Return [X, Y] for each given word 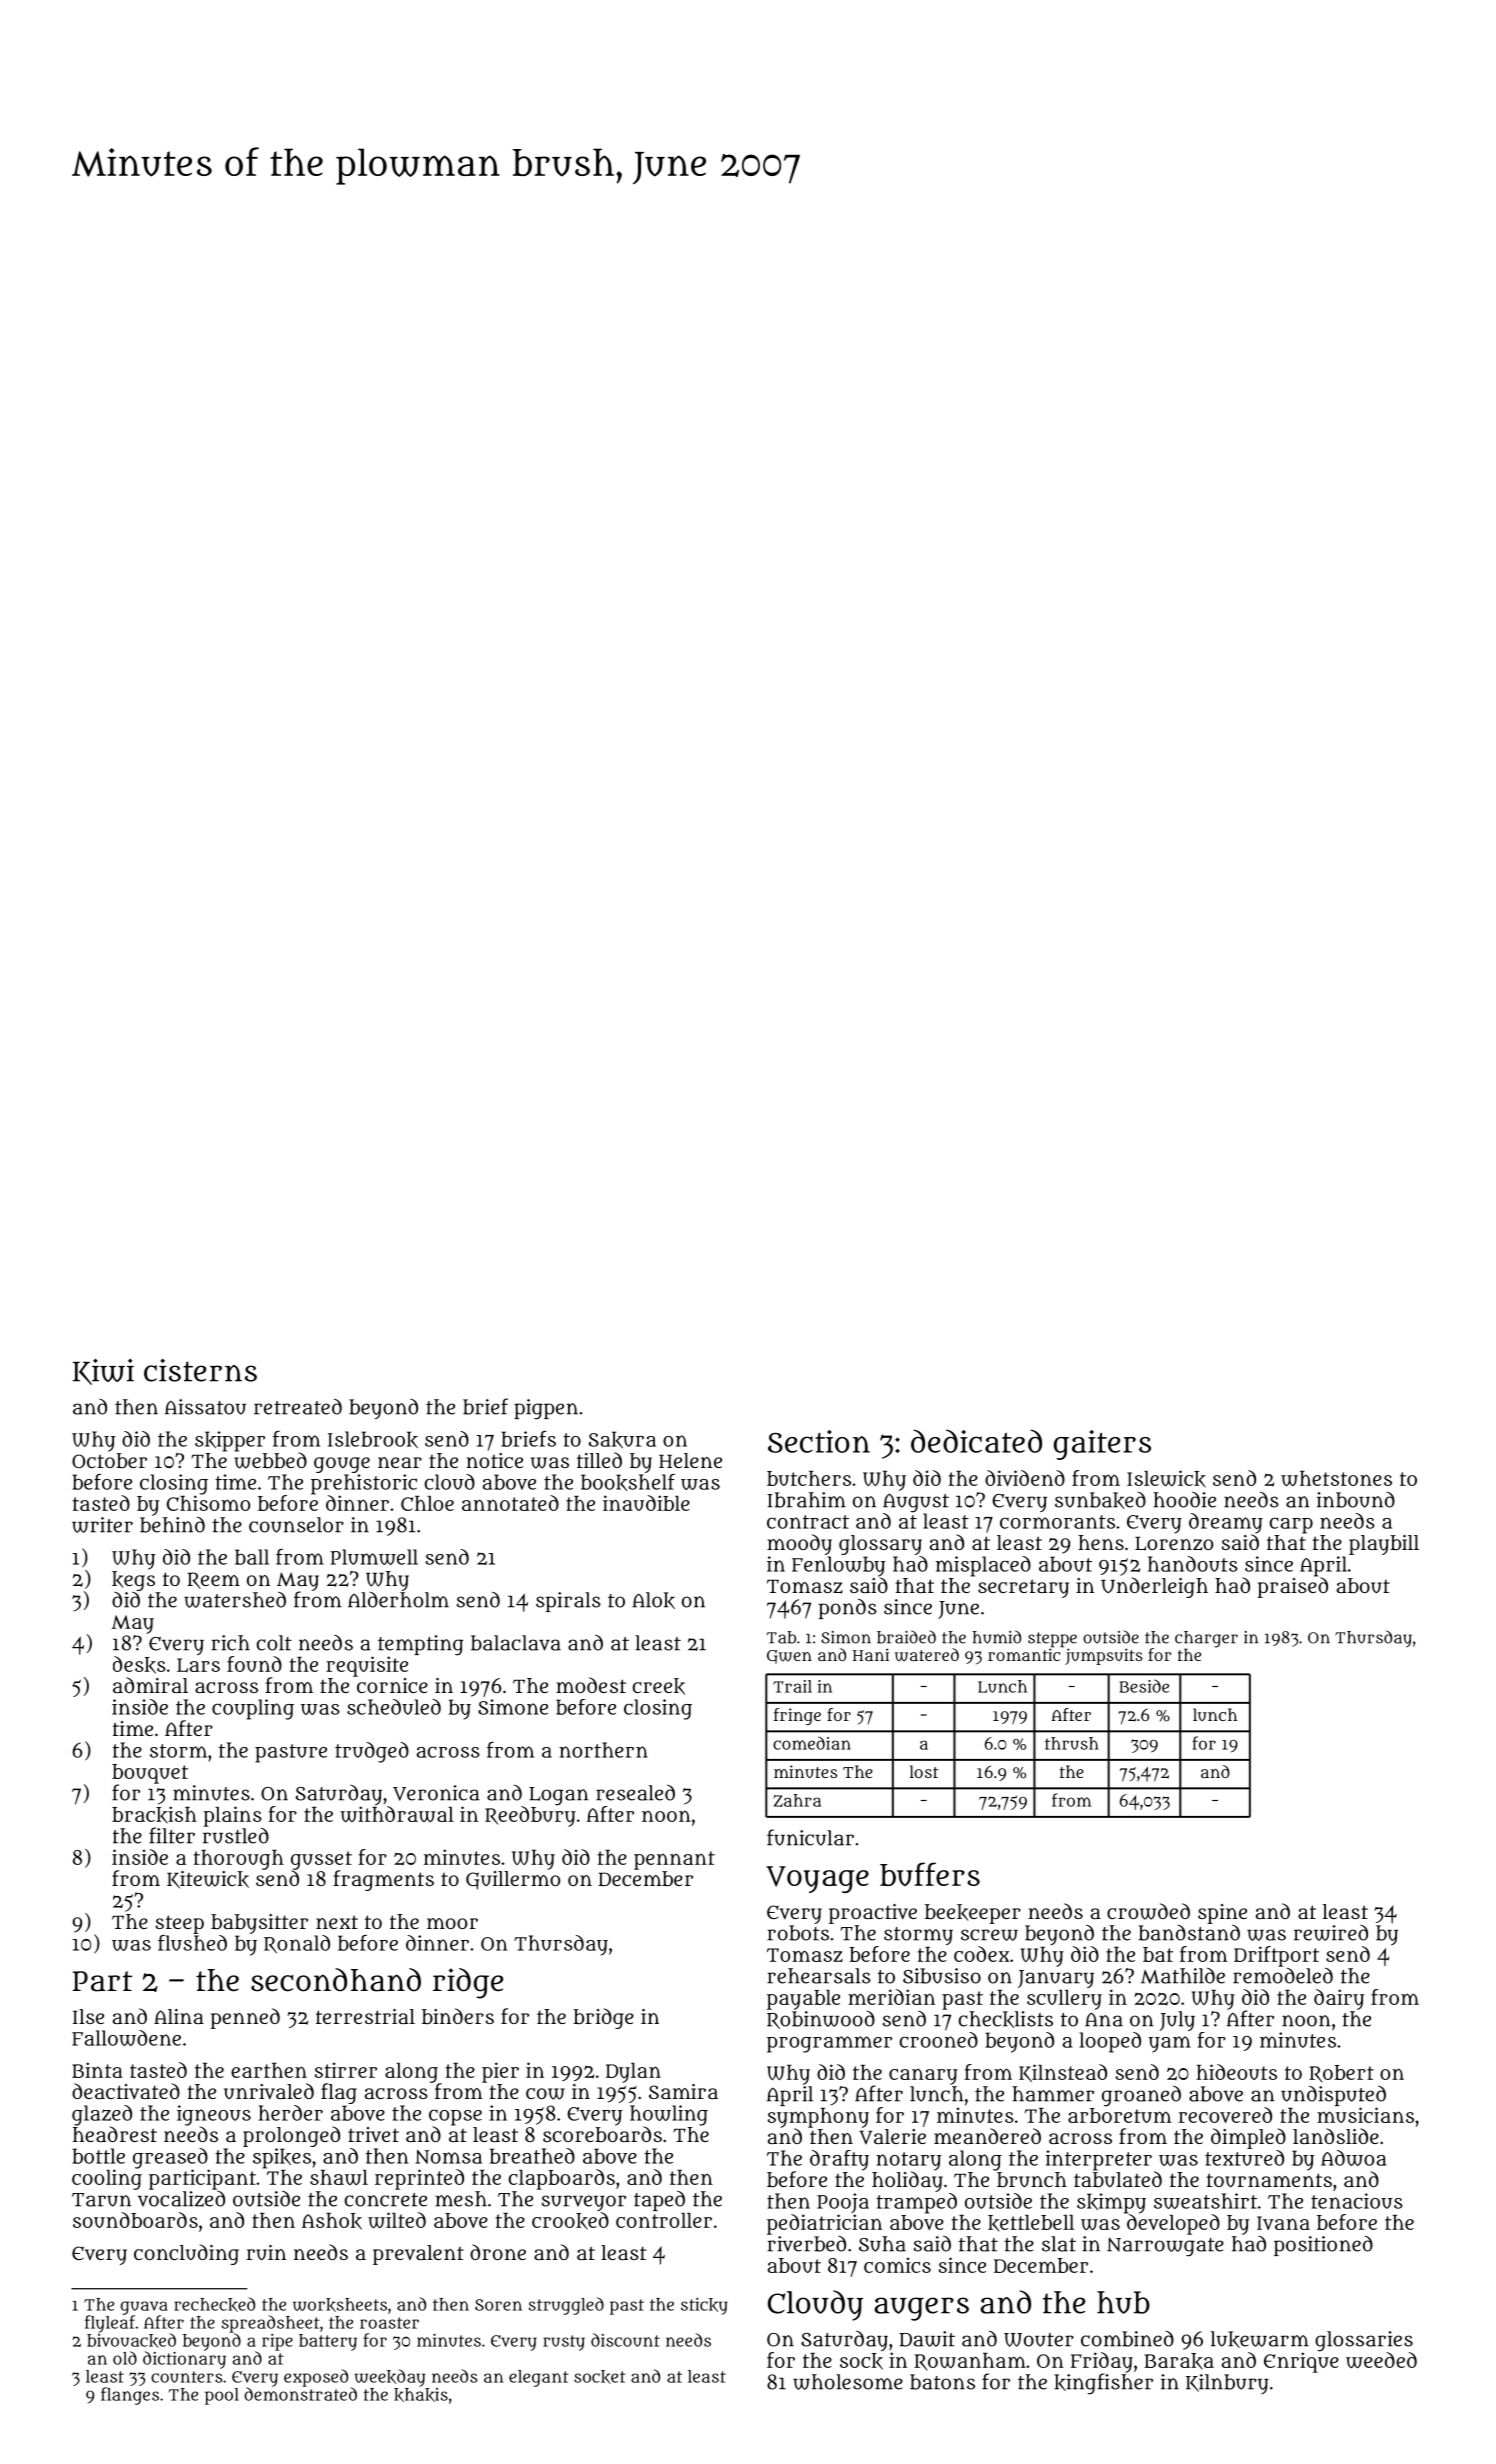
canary [923, 2076]
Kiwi [103, 1372]
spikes [282, 2158]
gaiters [1102, 1445]
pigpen [546, 1409]
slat [1059, 2244]
